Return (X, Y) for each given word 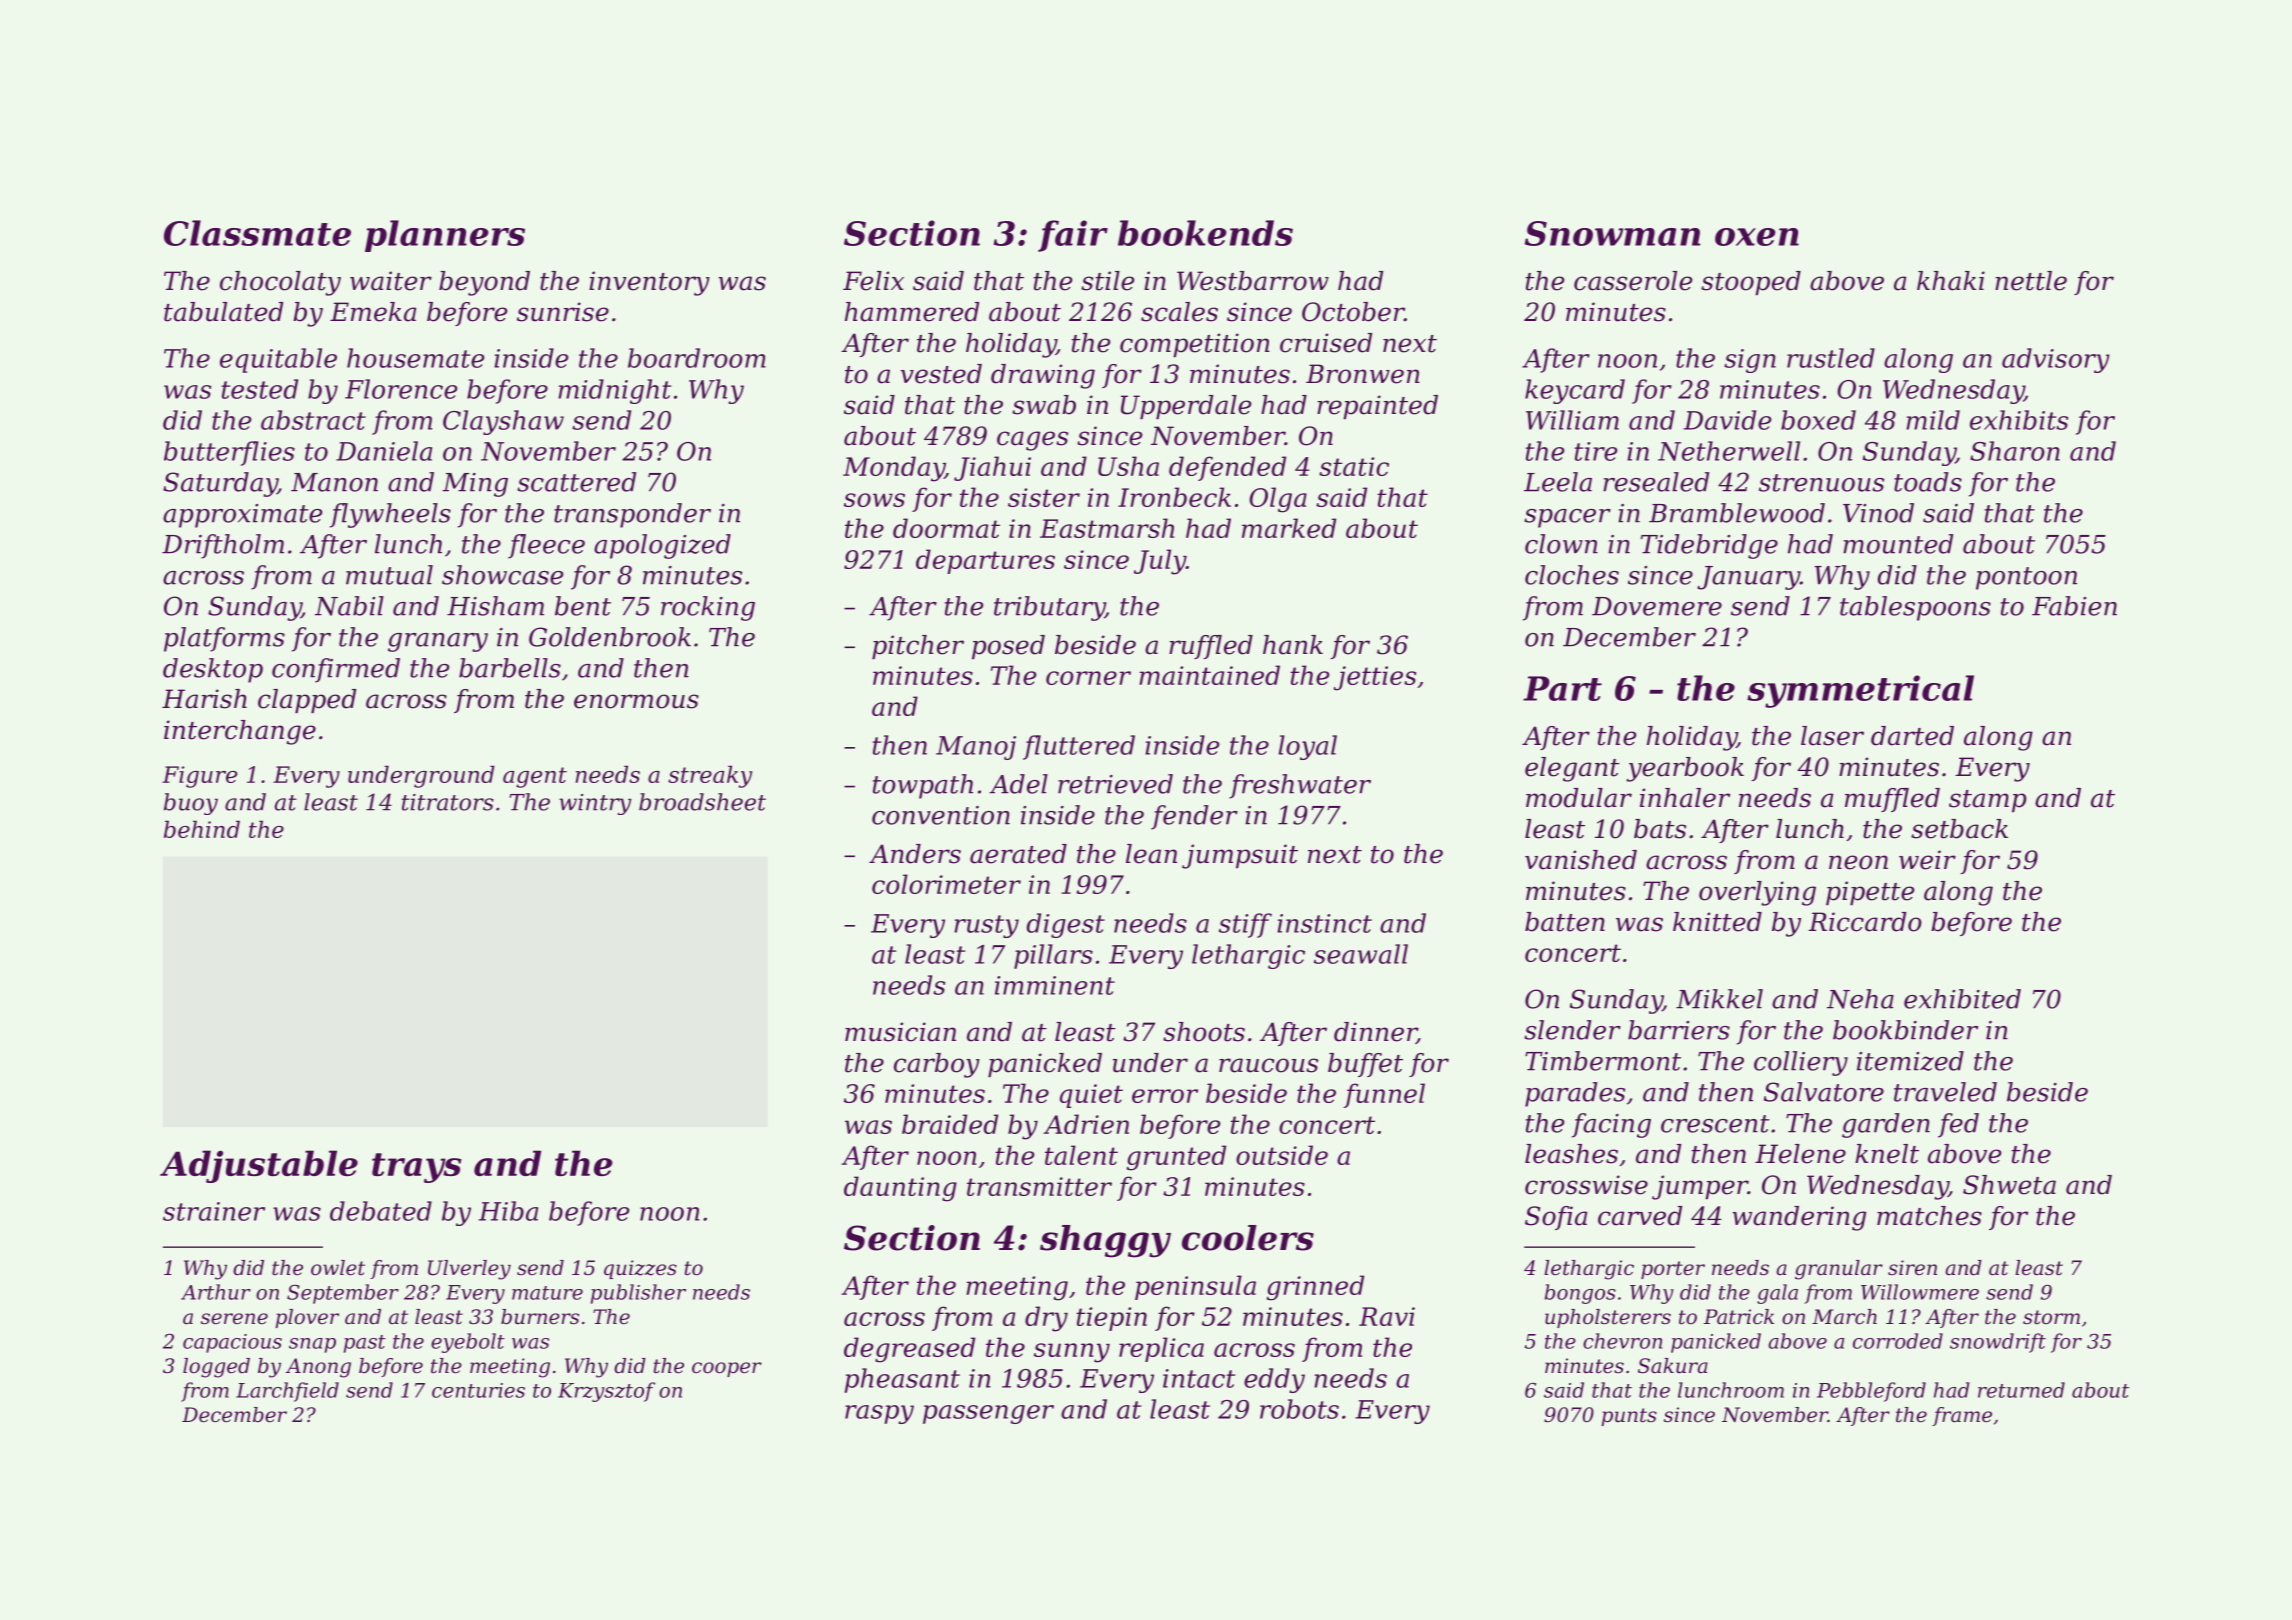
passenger (988, 1414)
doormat (946, 528)
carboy (937, 1065)
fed (1958, 1125)
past (365, 1344)
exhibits (2019, 420)
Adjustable (259, 1166)
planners (445, 236)
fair (1073, 236)
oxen (1757, 237)
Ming (475, 485)
